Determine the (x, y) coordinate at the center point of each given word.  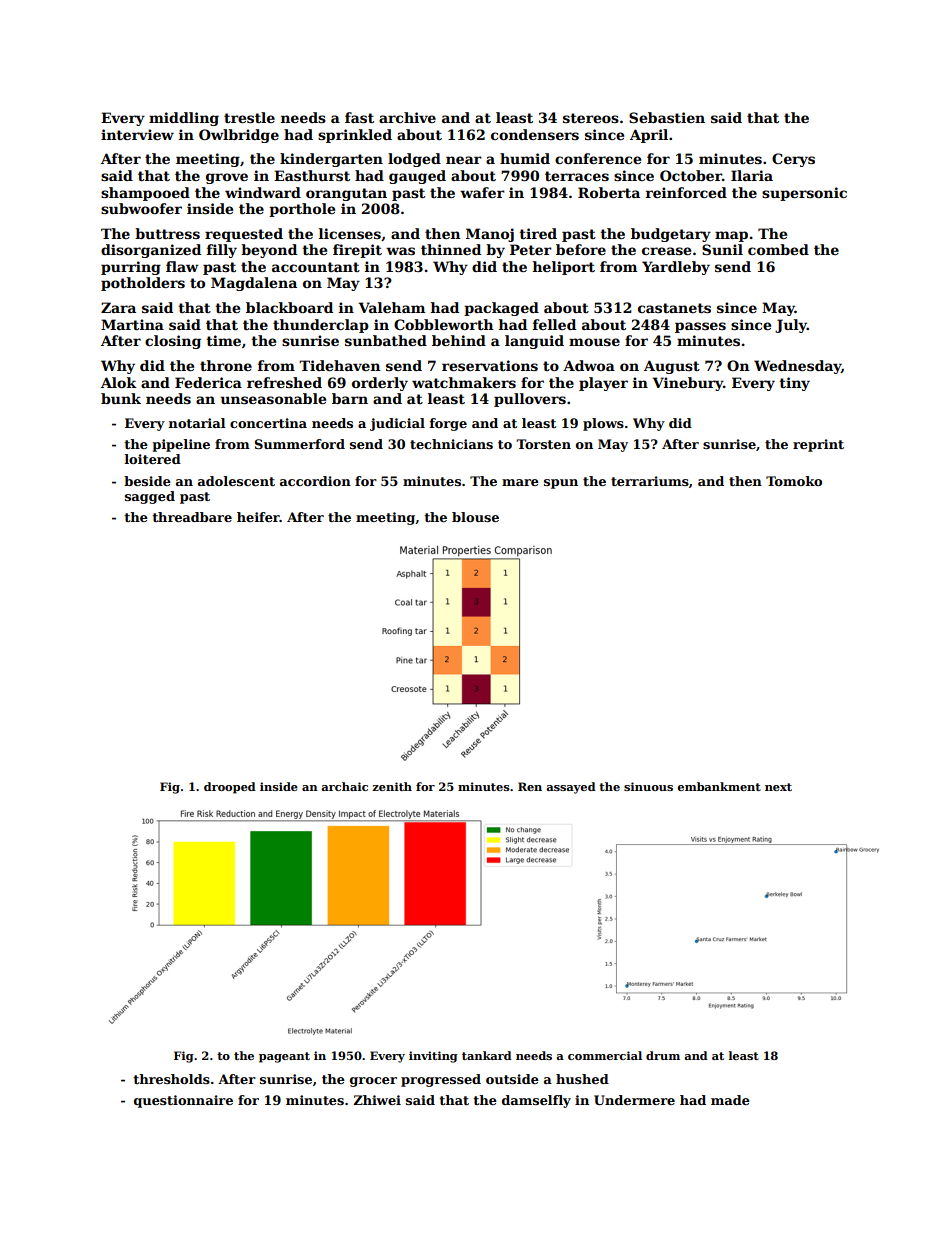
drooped (230, 788)
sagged (150, 497)
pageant (284, 1057)
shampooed (145, 194)
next (778, 787)
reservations (490, 365)
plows (603, 424)
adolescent (236, 481)
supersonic (804, 194)
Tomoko (794, 481)
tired (538, 233)
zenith (392, 786)
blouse (475, 517)
